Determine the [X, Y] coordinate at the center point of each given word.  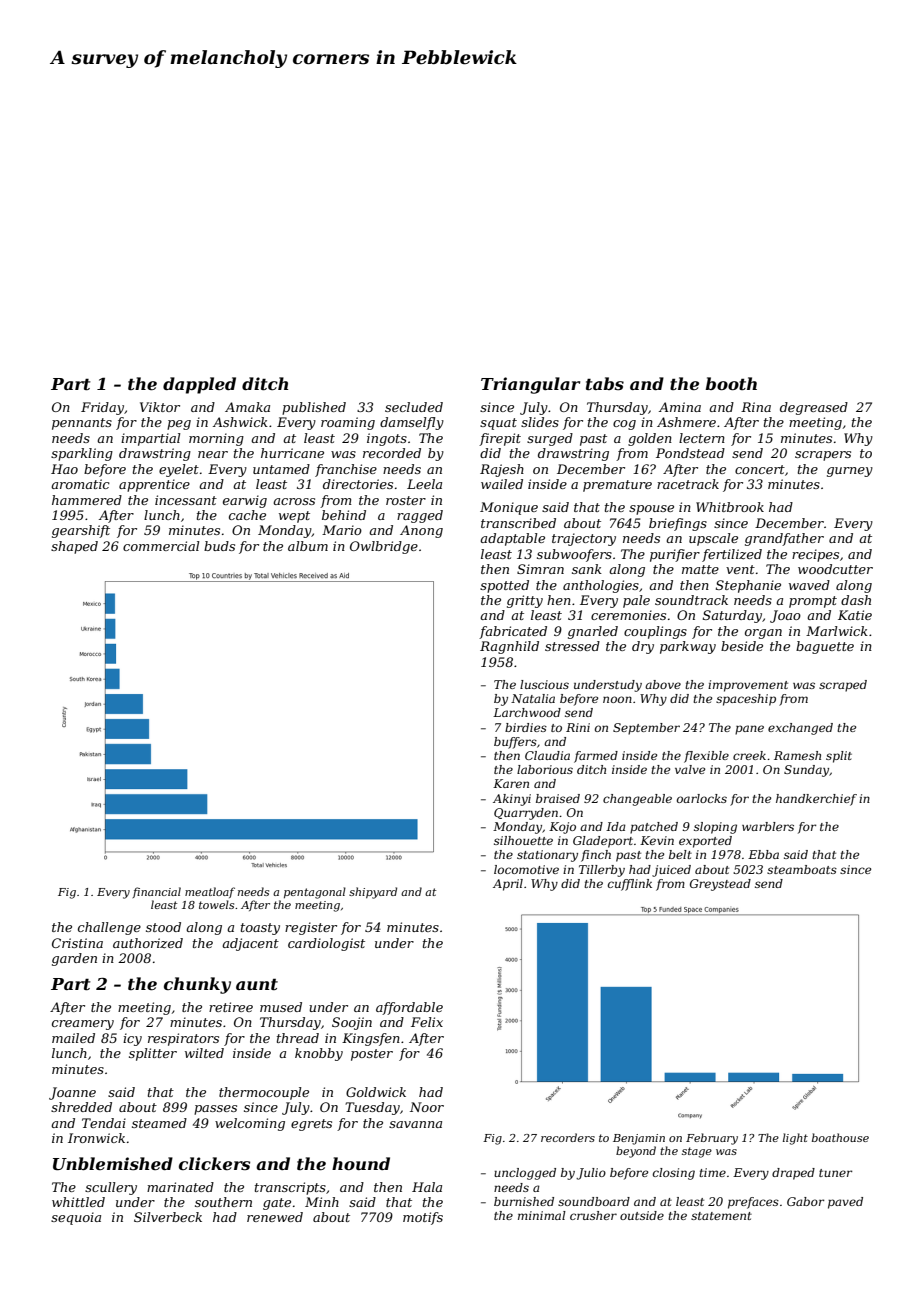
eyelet [179, 470]
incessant [186, 500]
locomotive [526, 869]
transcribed [518, 523]
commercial [161, 546]
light [795, 1139]
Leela [424, 484]
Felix [427, 1022]
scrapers [823, 456]
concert [760, 469]
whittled [78, 1202]
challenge [109, 928]
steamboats [802, 869]
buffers [515, 743]
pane [749, 730]
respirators [183, 1039]
